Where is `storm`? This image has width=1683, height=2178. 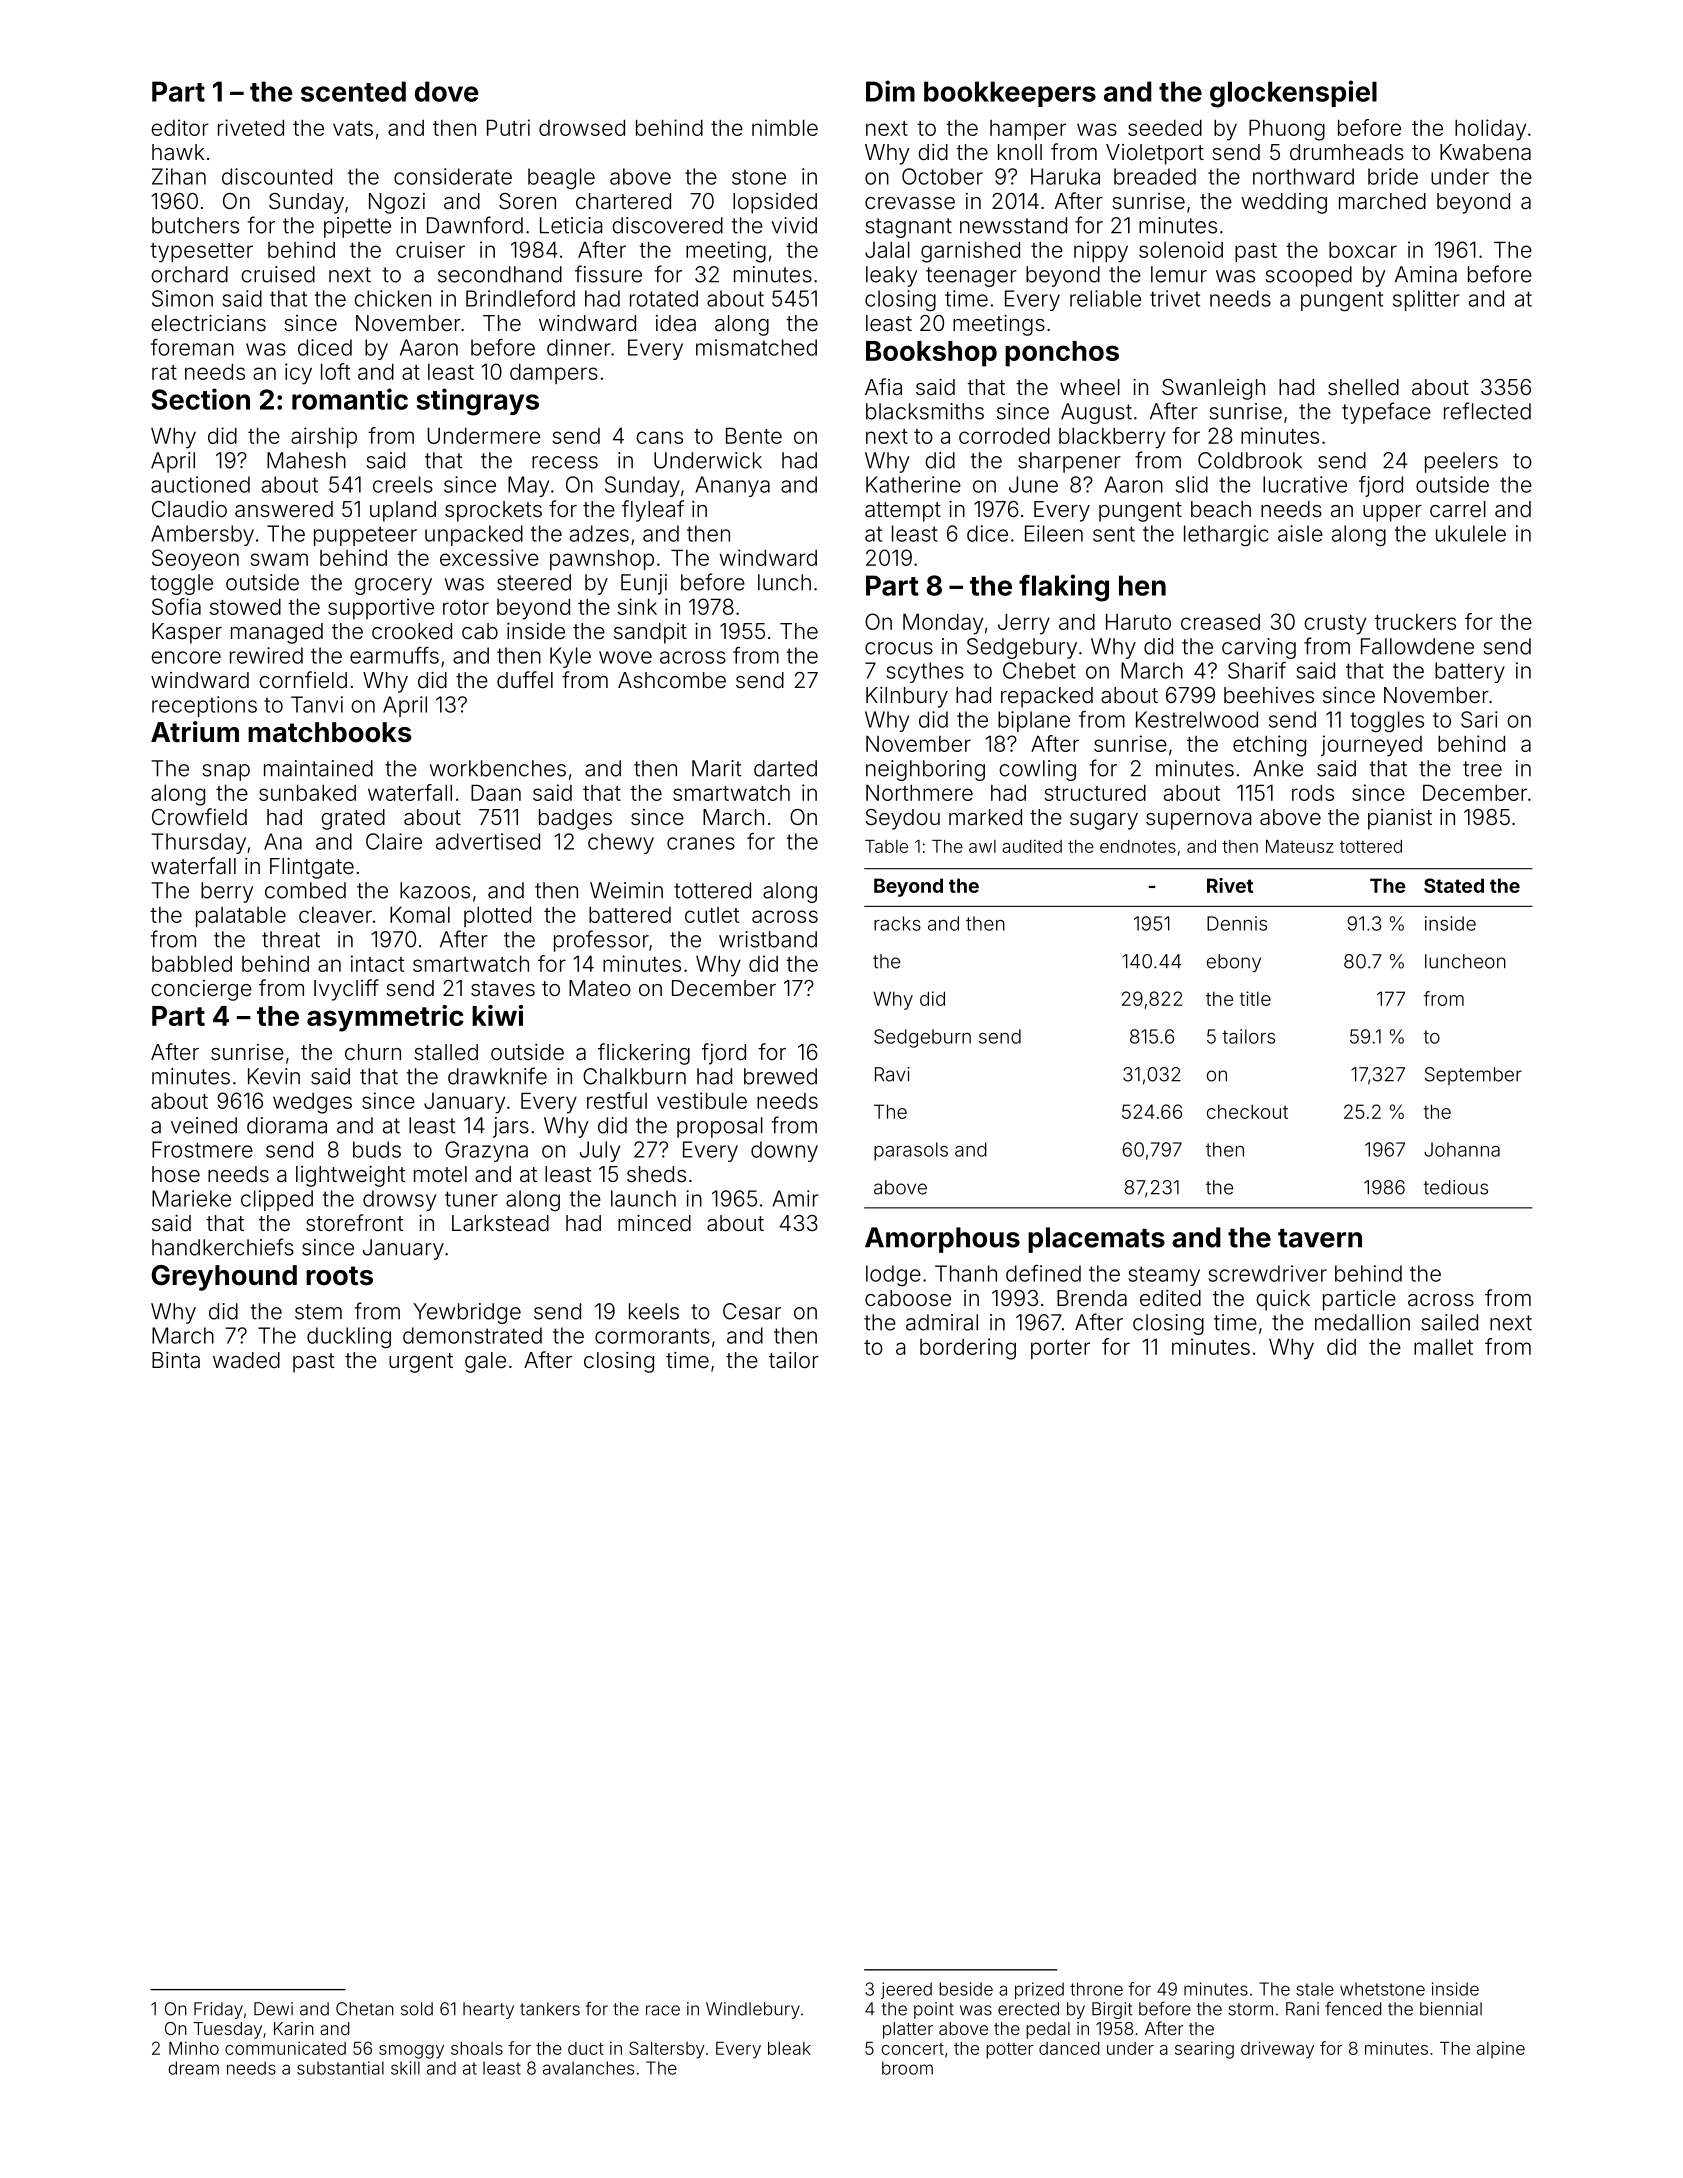
storm is located at coordinates (1250, 2009).
